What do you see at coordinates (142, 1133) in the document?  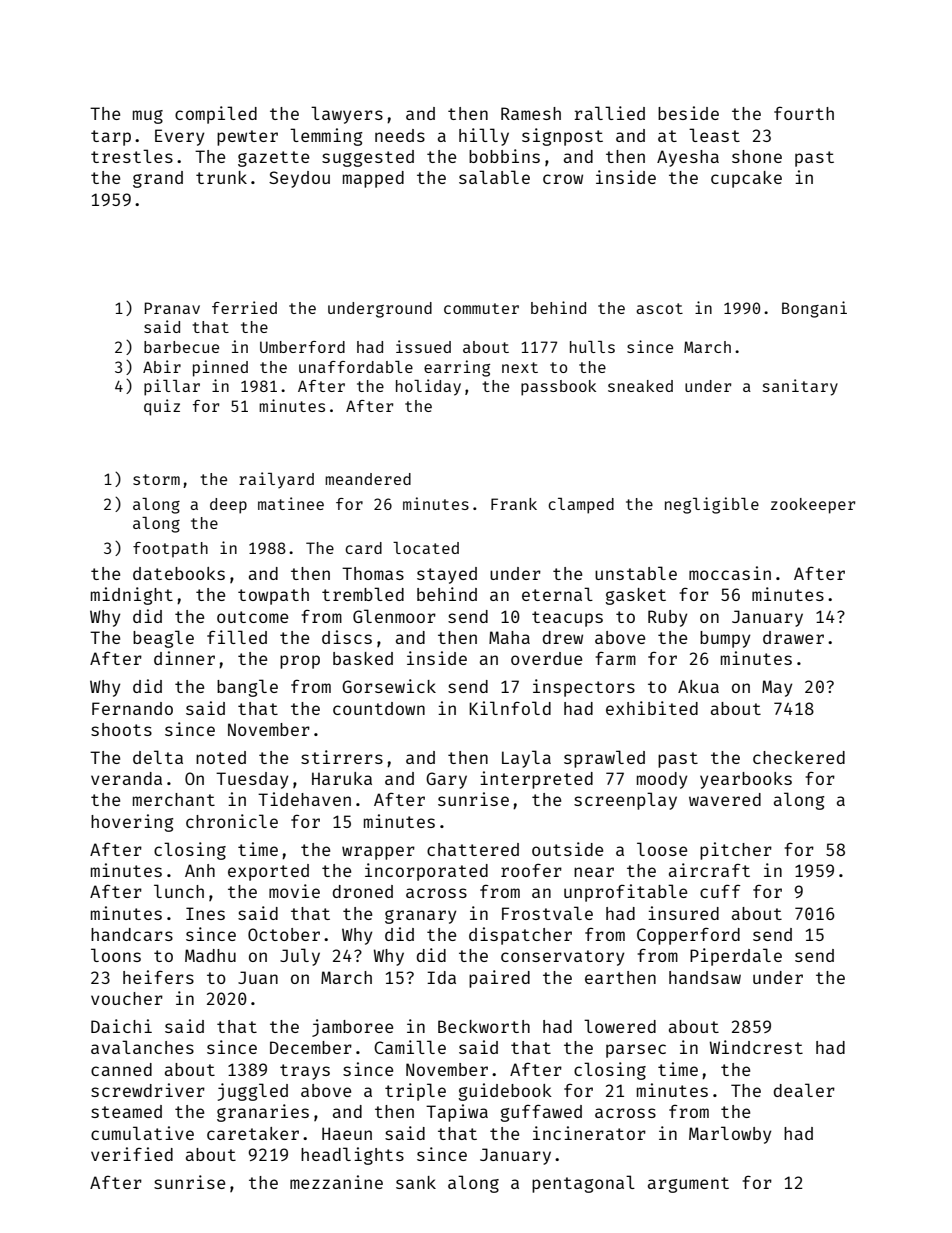 I see `cumulative` at bounding box center [142, 1133].
